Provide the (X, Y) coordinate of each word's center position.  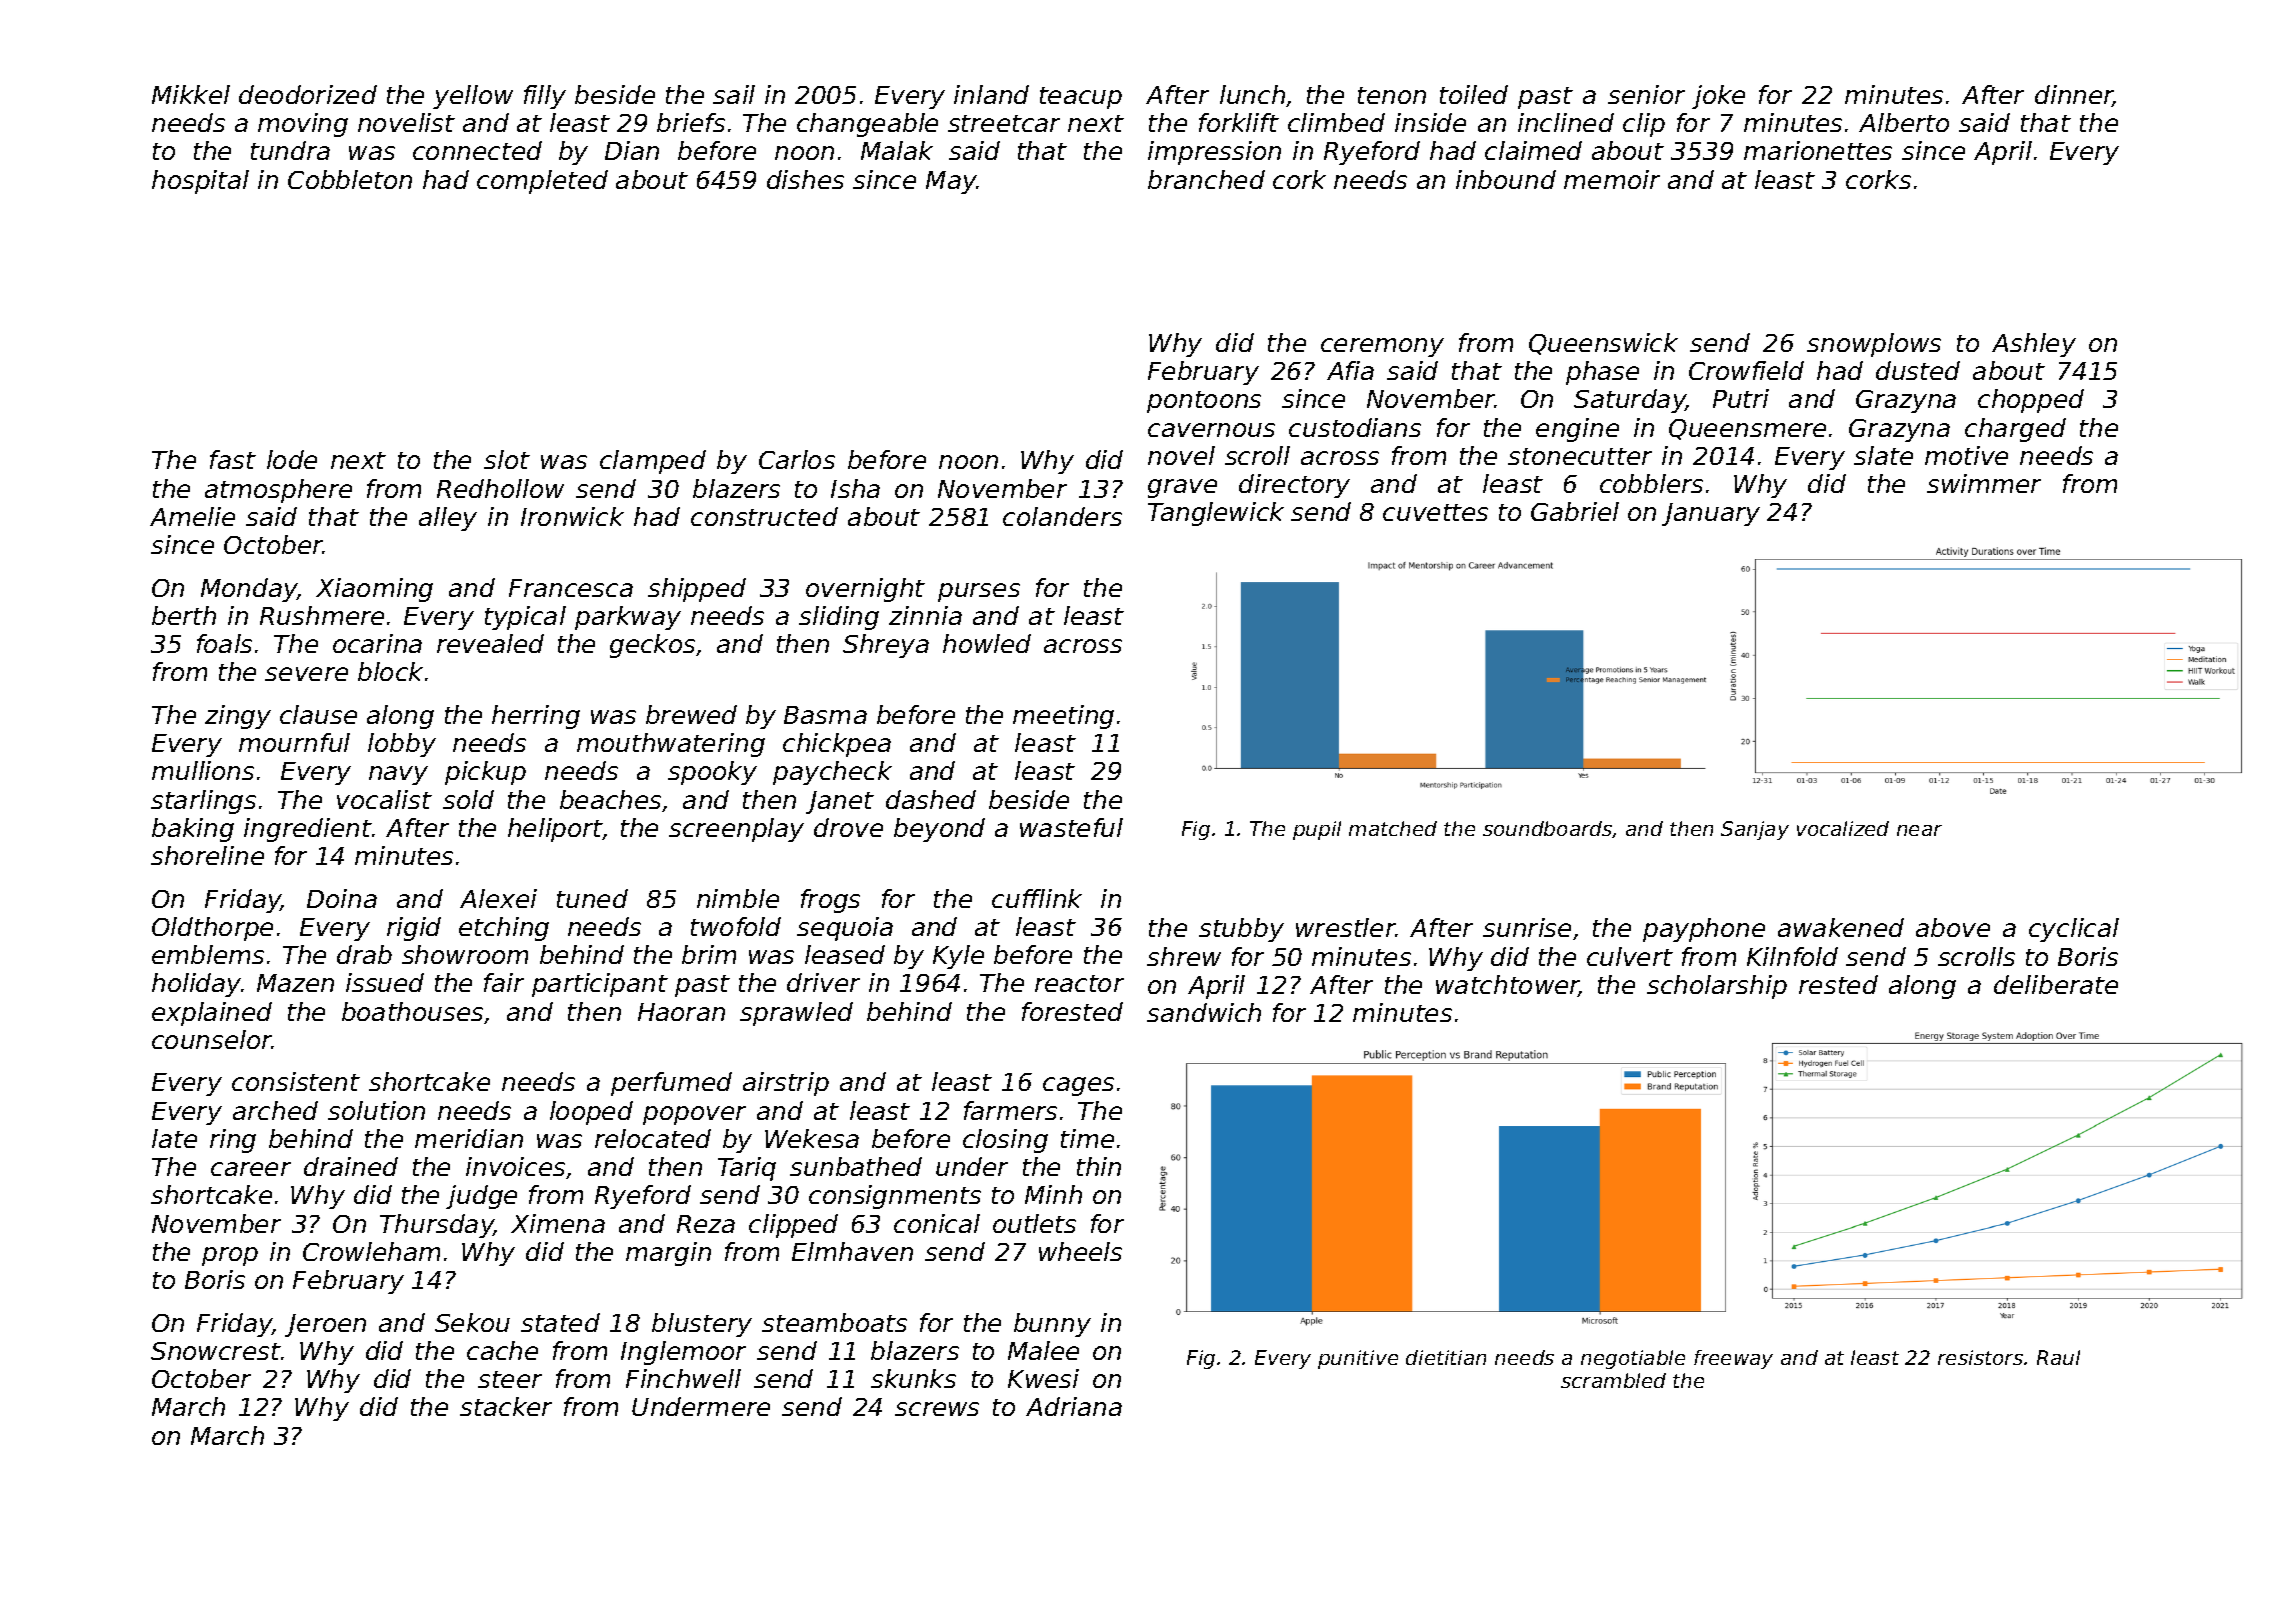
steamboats (834, 1322)
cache (502, 1350)
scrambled (1613, 1380)
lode (292, 459)
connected (477, 150)
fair (504, 982)
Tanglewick (1216, 514)
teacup (1081, 98)
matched (1393, 828)
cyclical (2074, 930)
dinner (2074, 96)
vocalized (1843, 828)
